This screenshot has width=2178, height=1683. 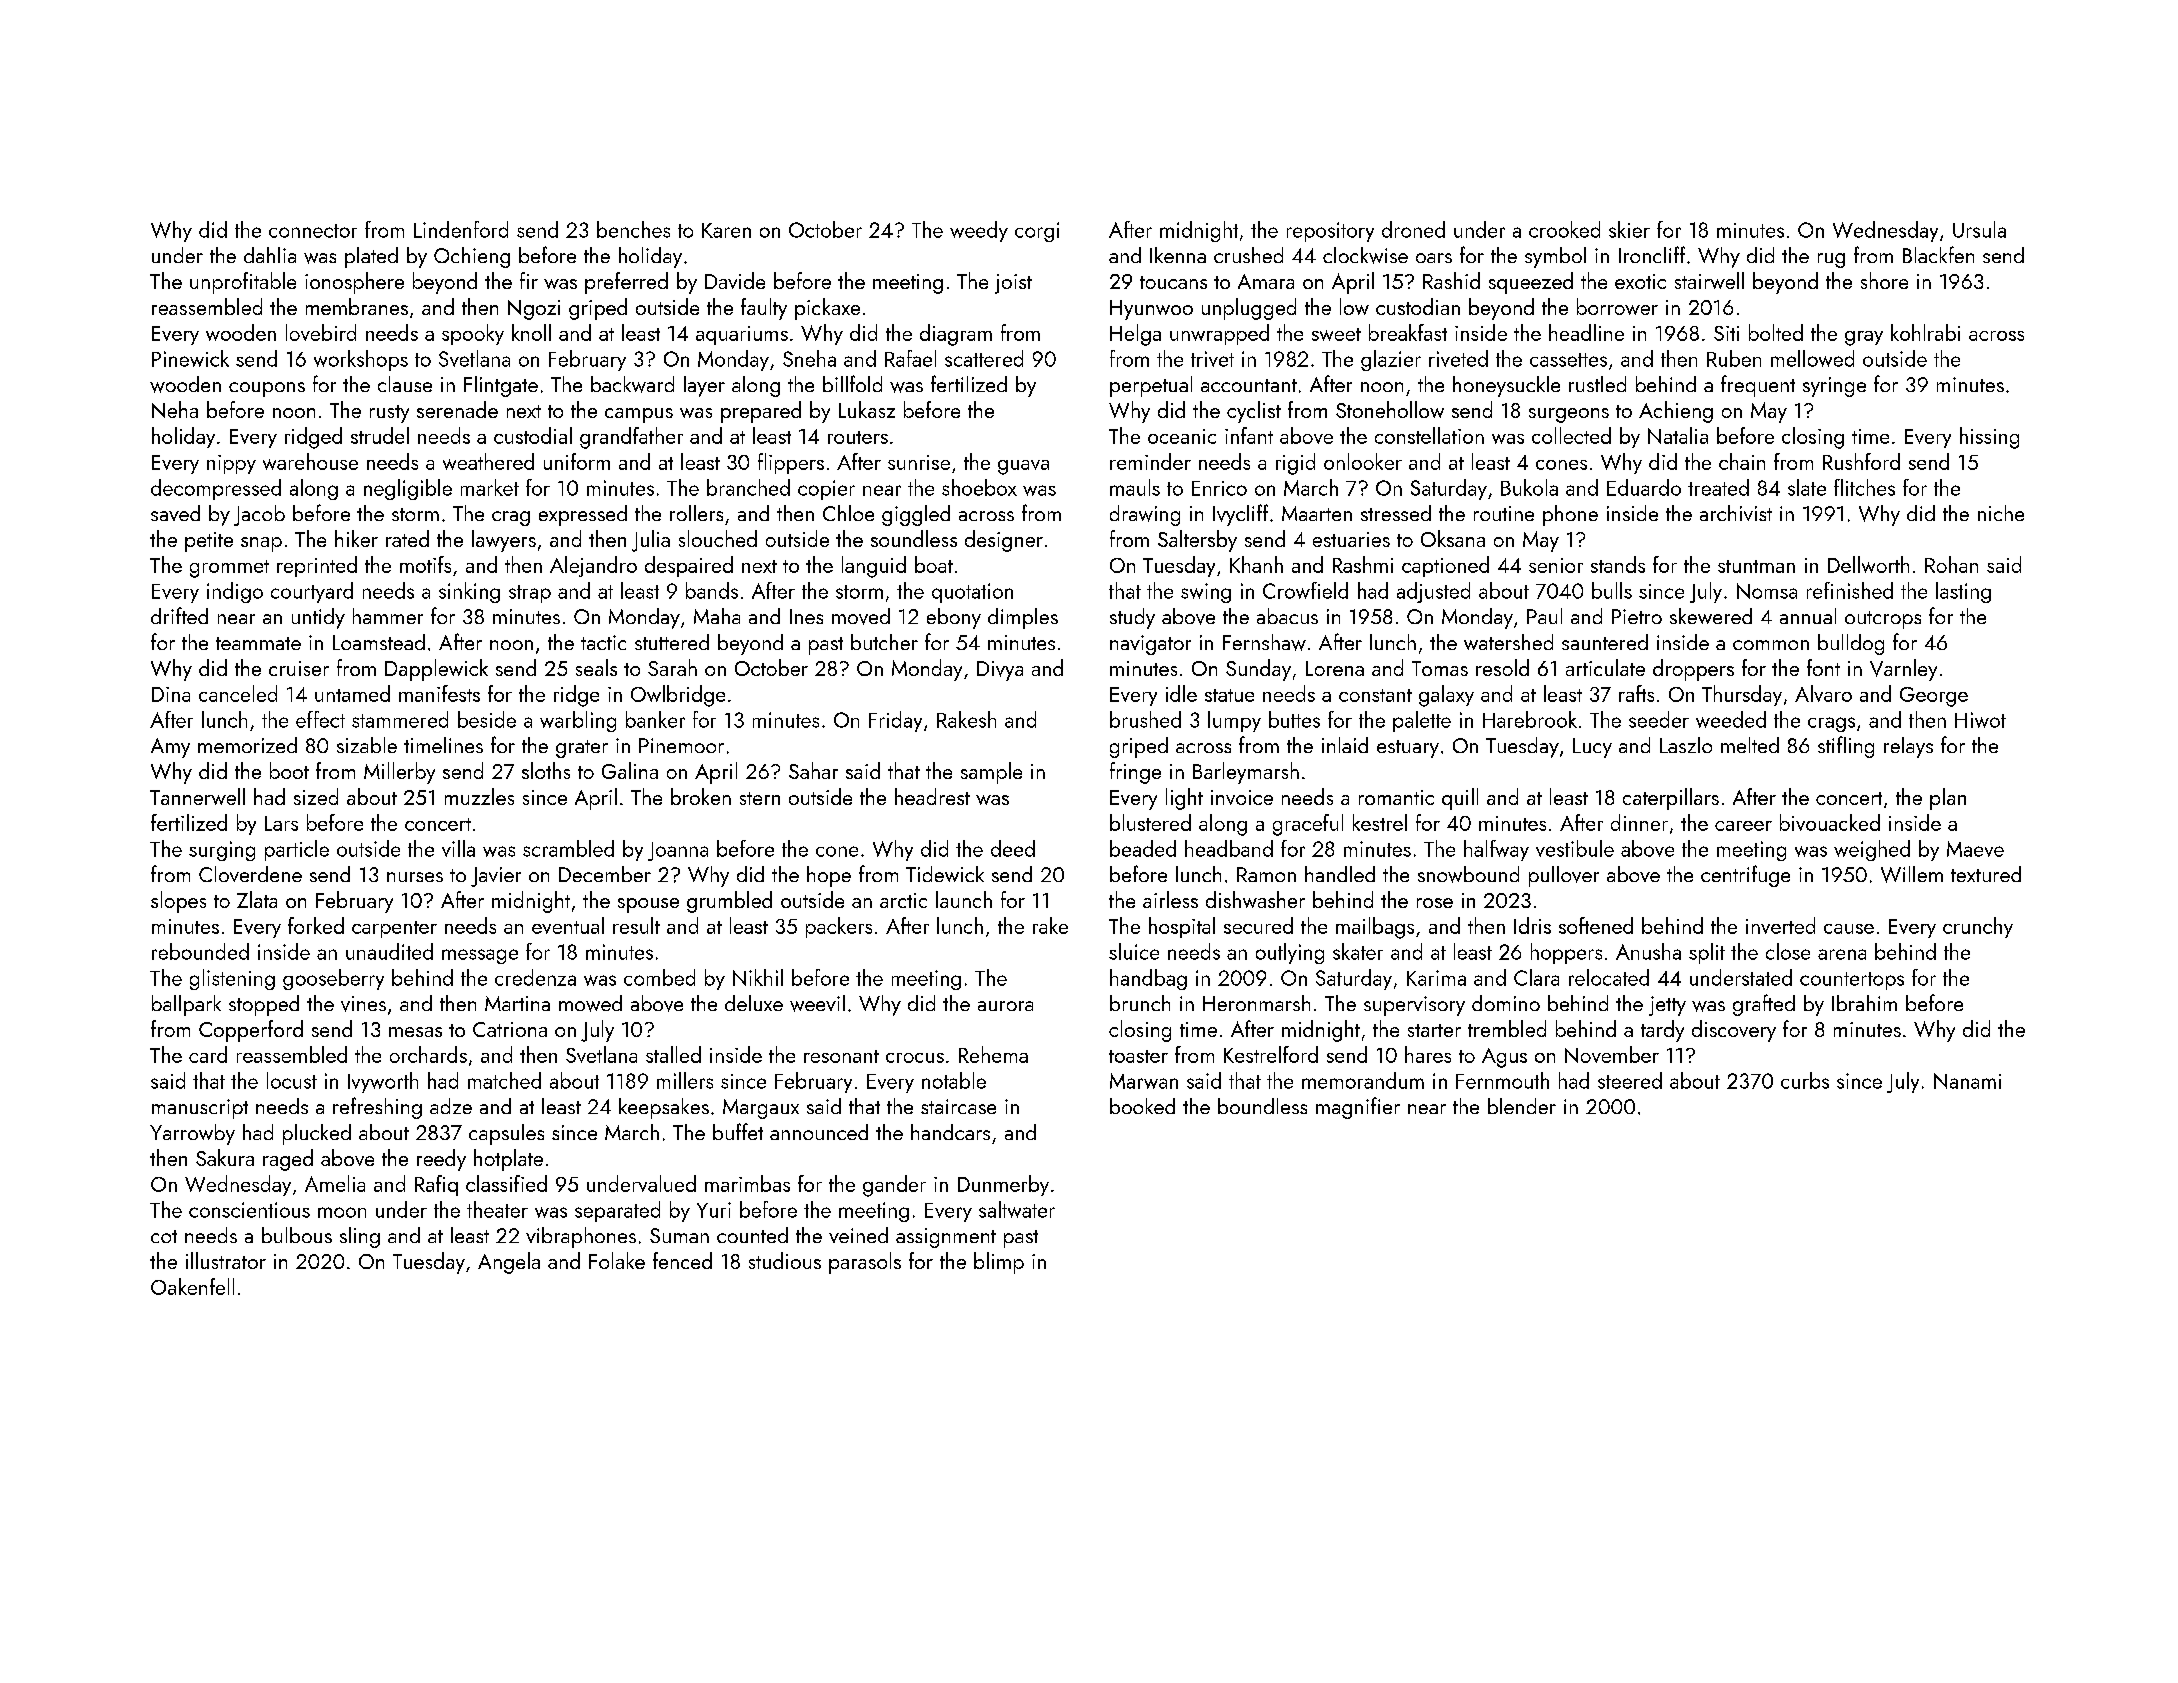 I want to click on corgi, so click(x=1037, y=232).
